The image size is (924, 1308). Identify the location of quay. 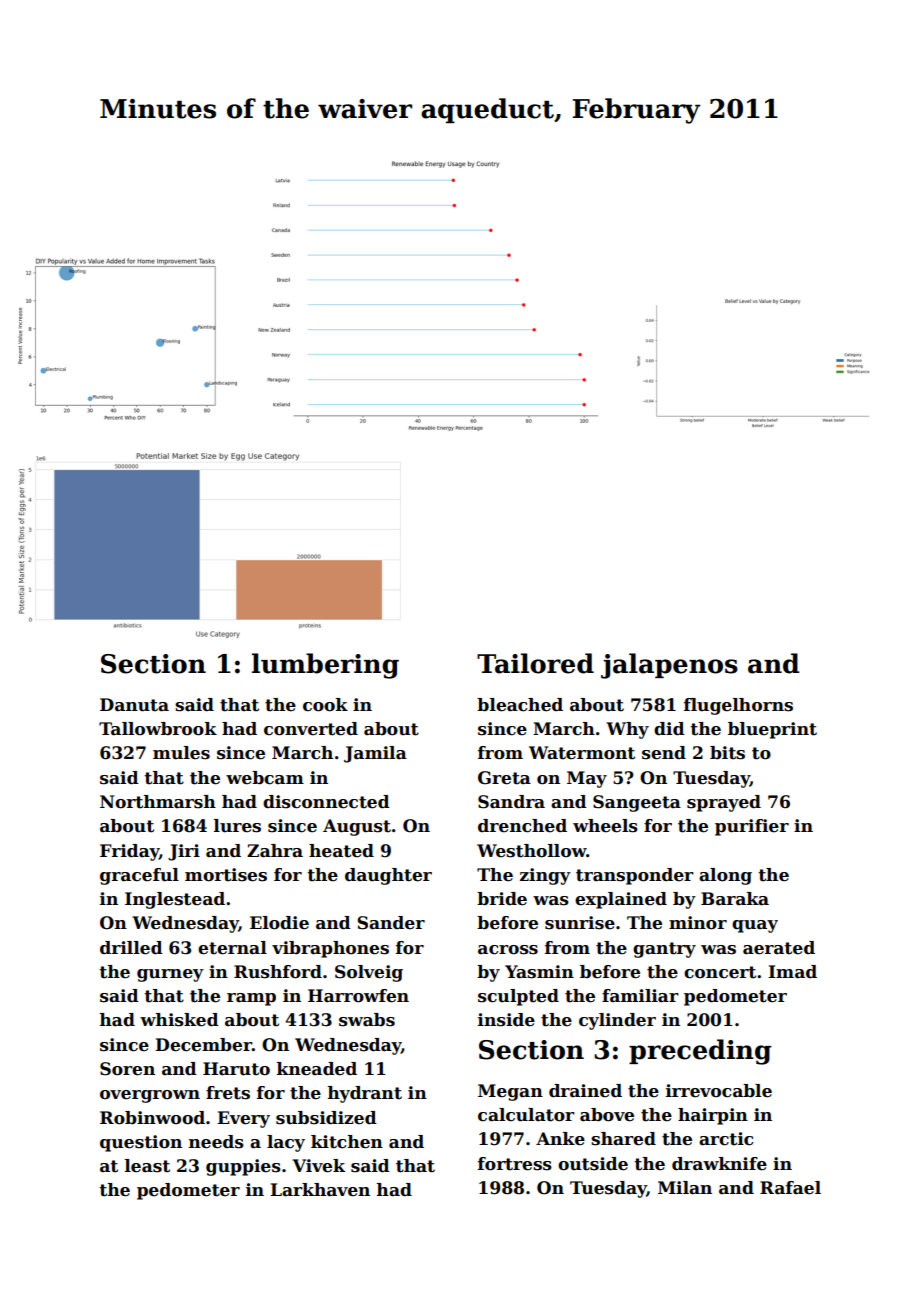
(755, 926).
